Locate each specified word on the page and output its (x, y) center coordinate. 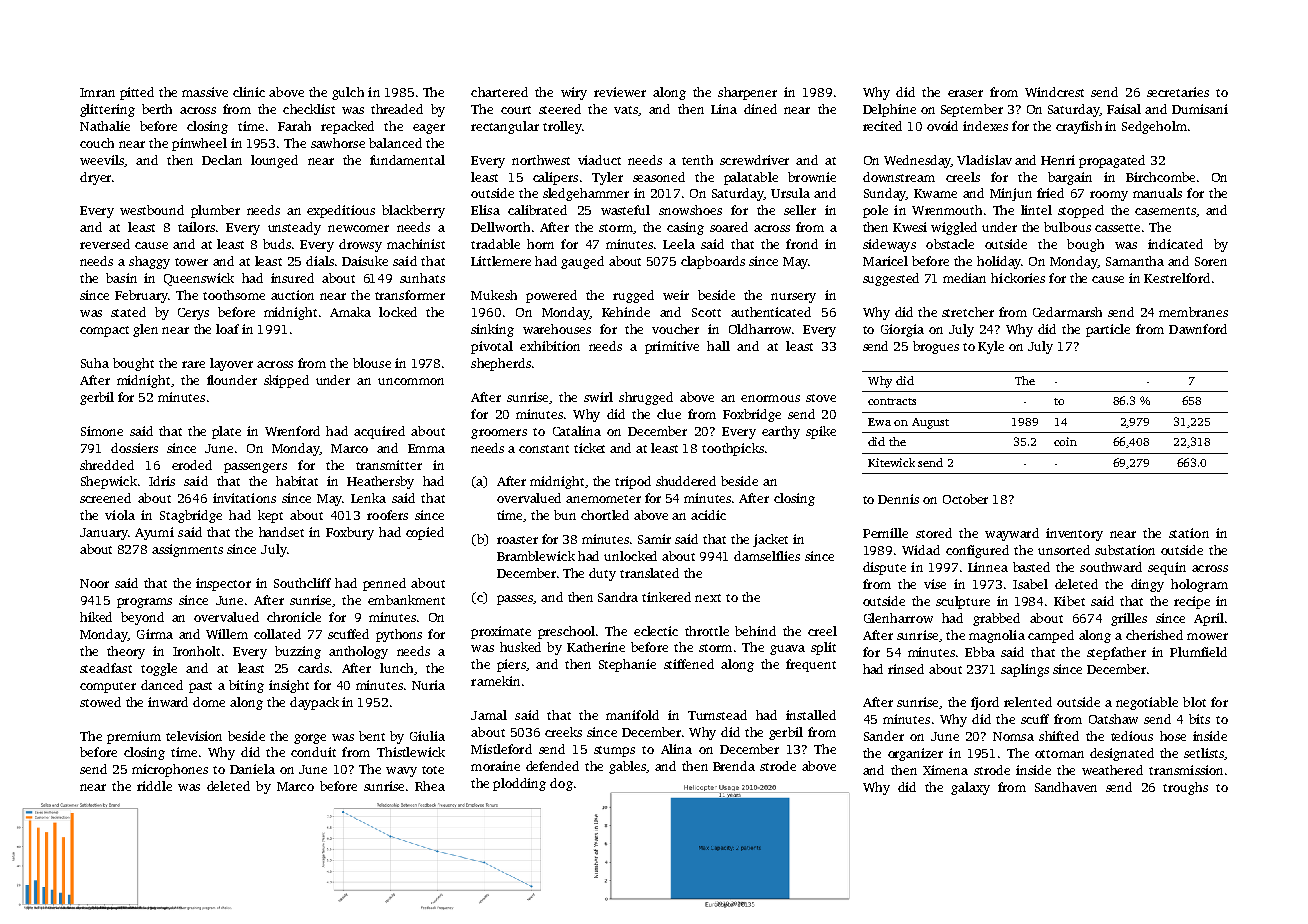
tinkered (666, 597)
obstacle (950, 244)
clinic (249, 92)
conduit (313, 752)
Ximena (945, 770)
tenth (697, 160)
